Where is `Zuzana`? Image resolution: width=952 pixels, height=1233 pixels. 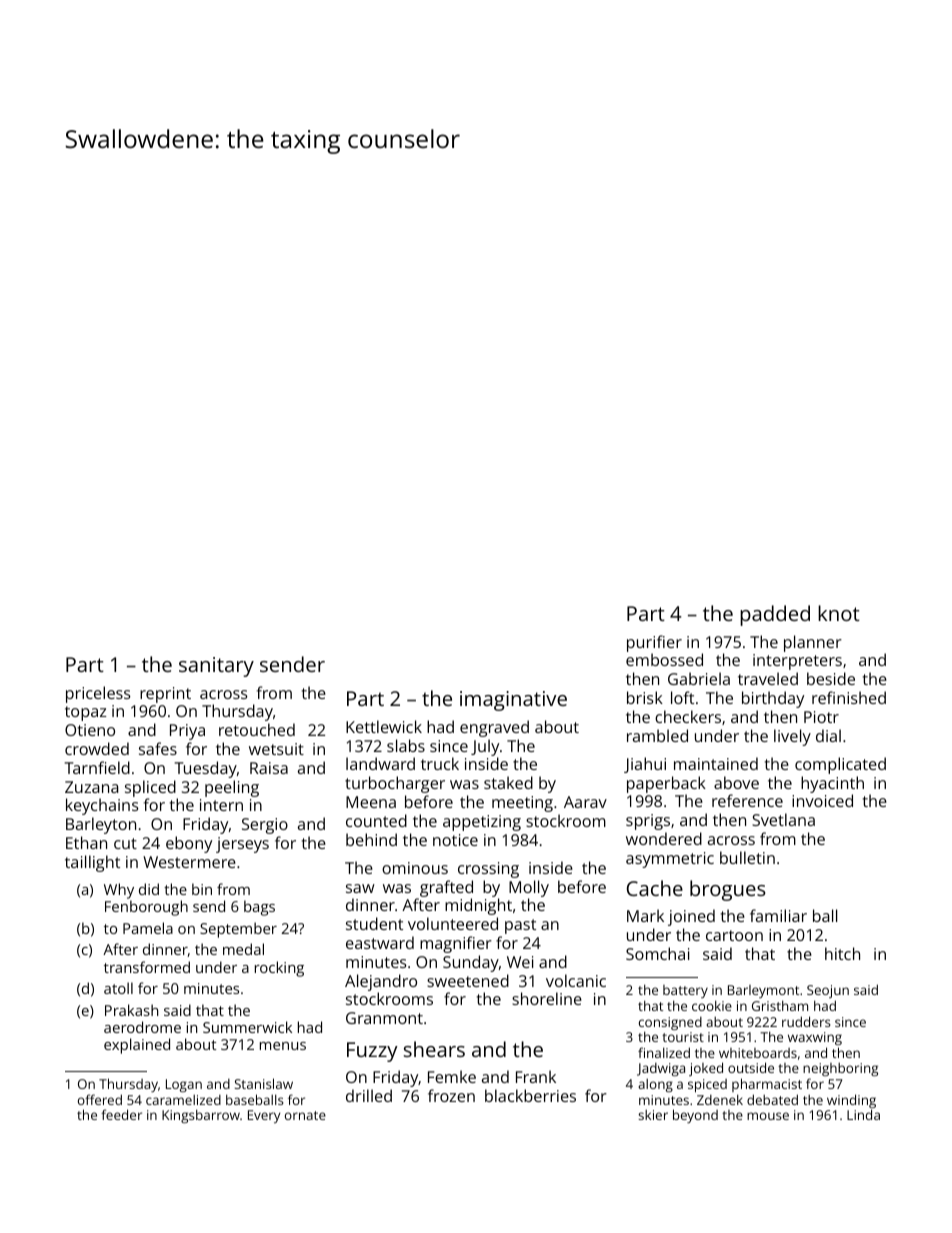 Zuzana is located at coordinates (92, 787).
